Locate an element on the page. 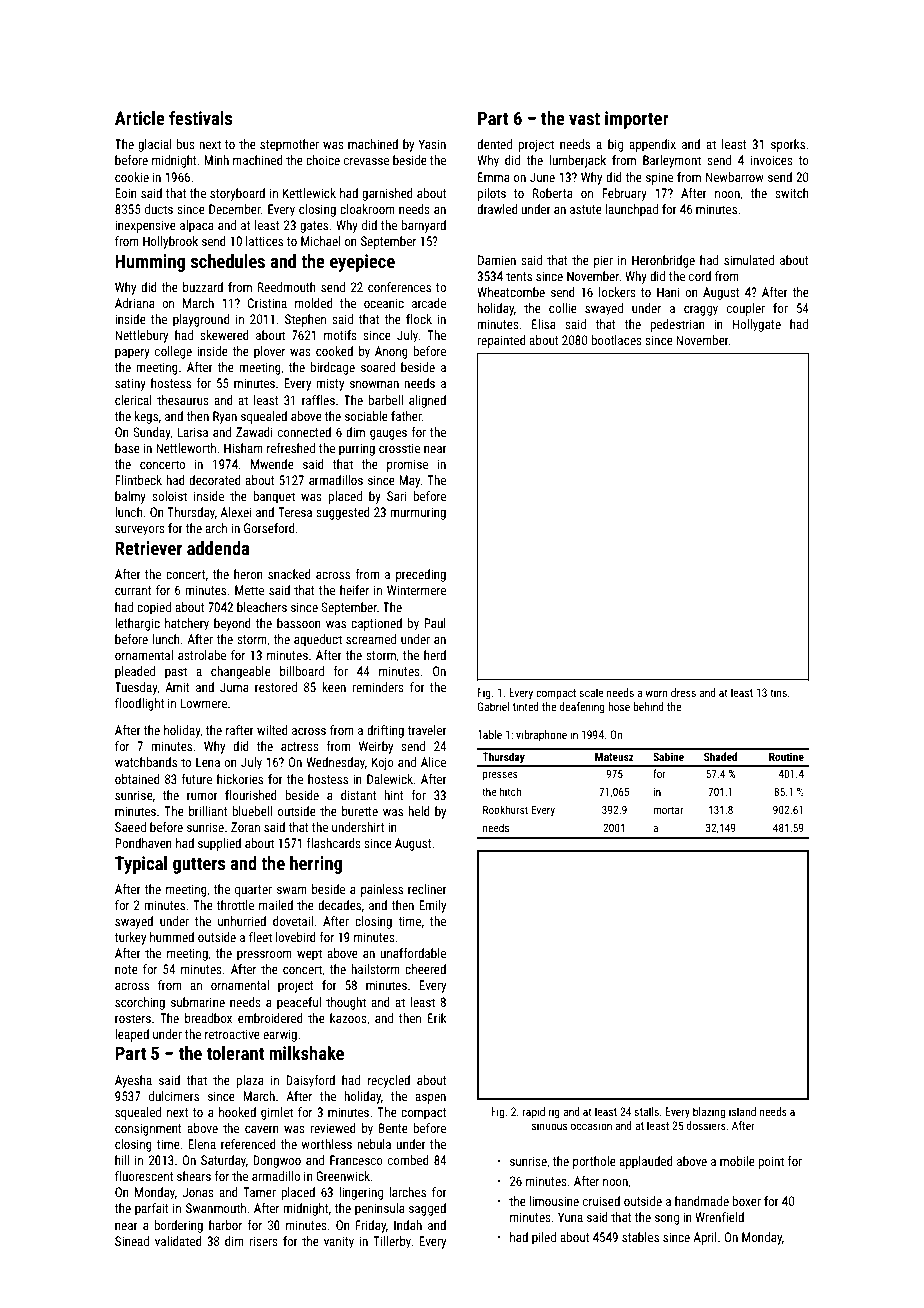  sporks is located at coordinates (788, 145).
